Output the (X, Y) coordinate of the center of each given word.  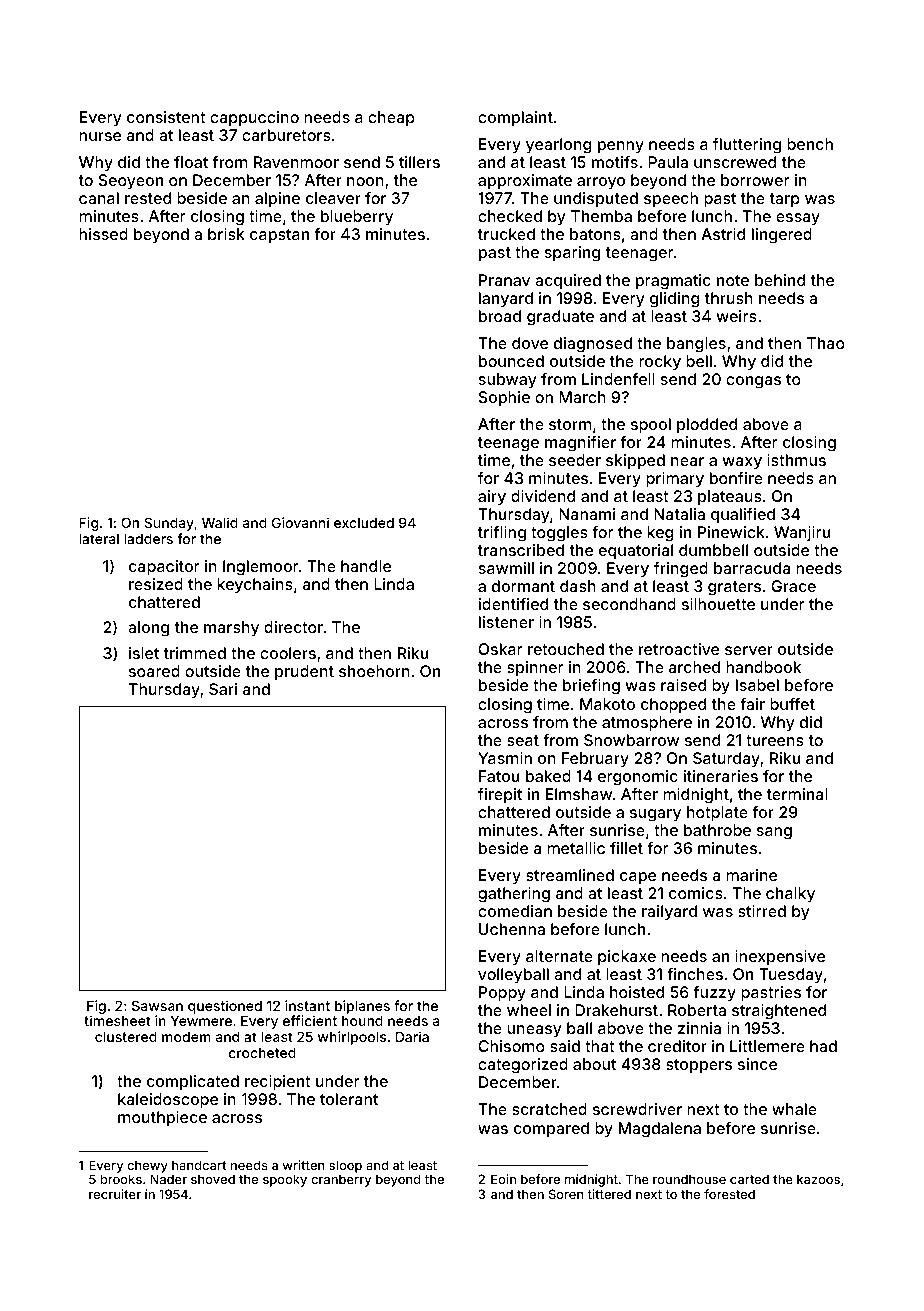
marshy (231, 629)
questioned (225, 1007)
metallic (576, 848)
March (582, 397)
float (191, 162)
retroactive (679, 649)
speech (671, 200)
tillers (419, 162)
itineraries (721, 776)
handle (366, 566)
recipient (278, 1083)
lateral (99, 539)
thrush (729, 298)
